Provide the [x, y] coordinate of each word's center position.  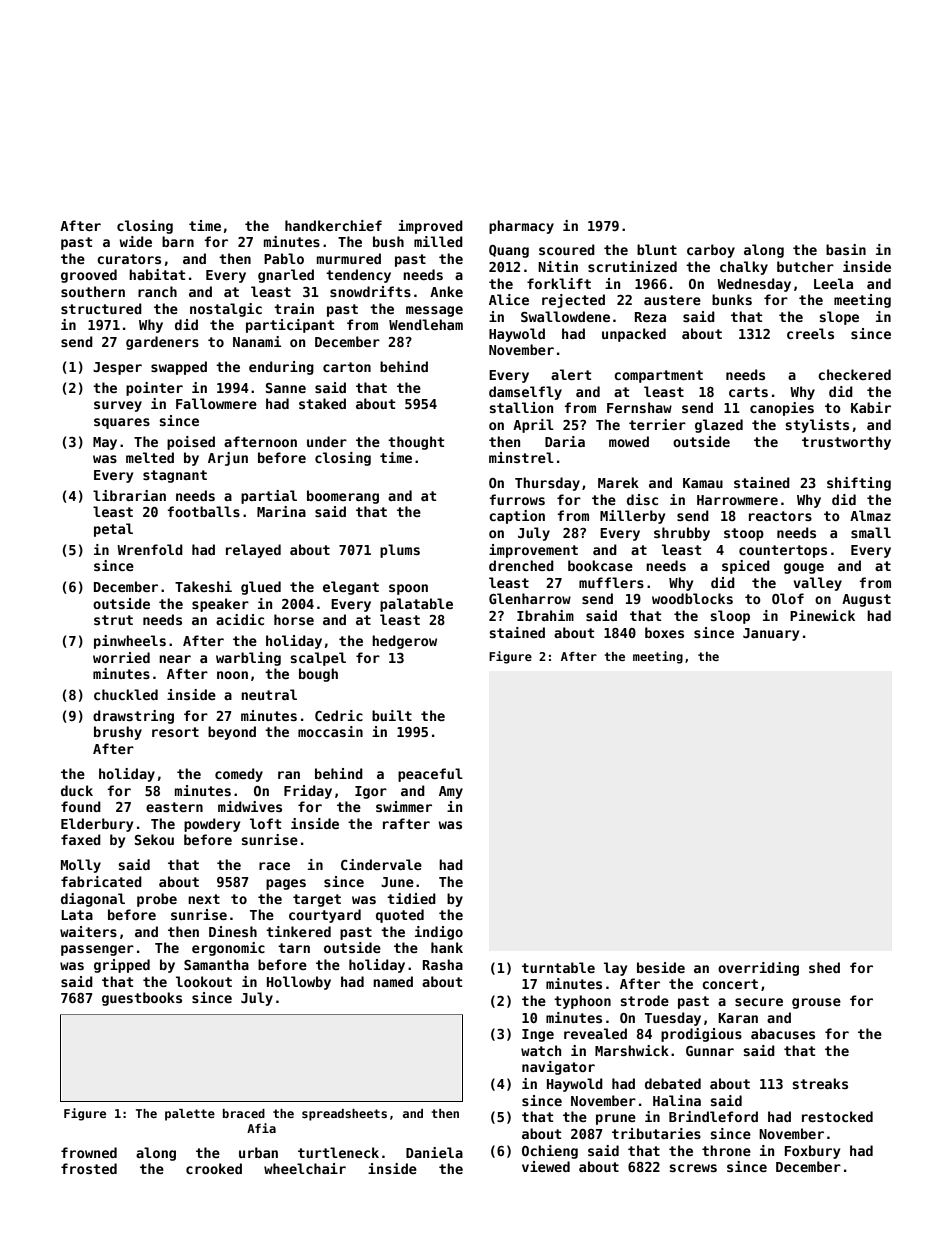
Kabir [871, 407]
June [397, 882]
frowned [89, 1152]
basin [846, 249]
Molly [81, 866]
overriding [758, 969]
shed [824, 967]
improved [430, 227]
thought [416, 443]
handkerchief [333, 225]
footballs [203, 511]
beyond [232, 733]
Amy [451, 792]
